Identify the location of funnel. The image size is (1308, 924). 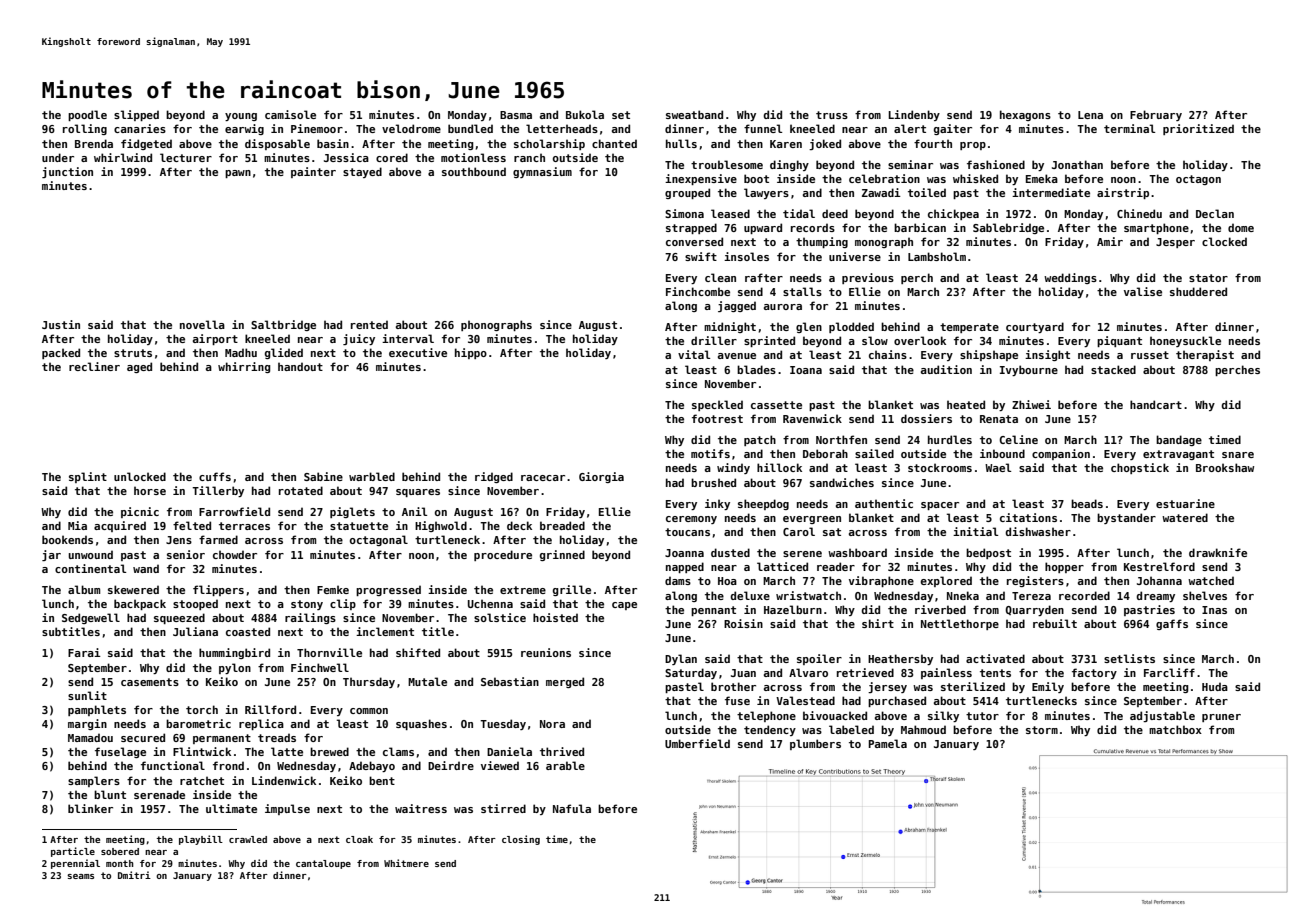
(763, 128).
